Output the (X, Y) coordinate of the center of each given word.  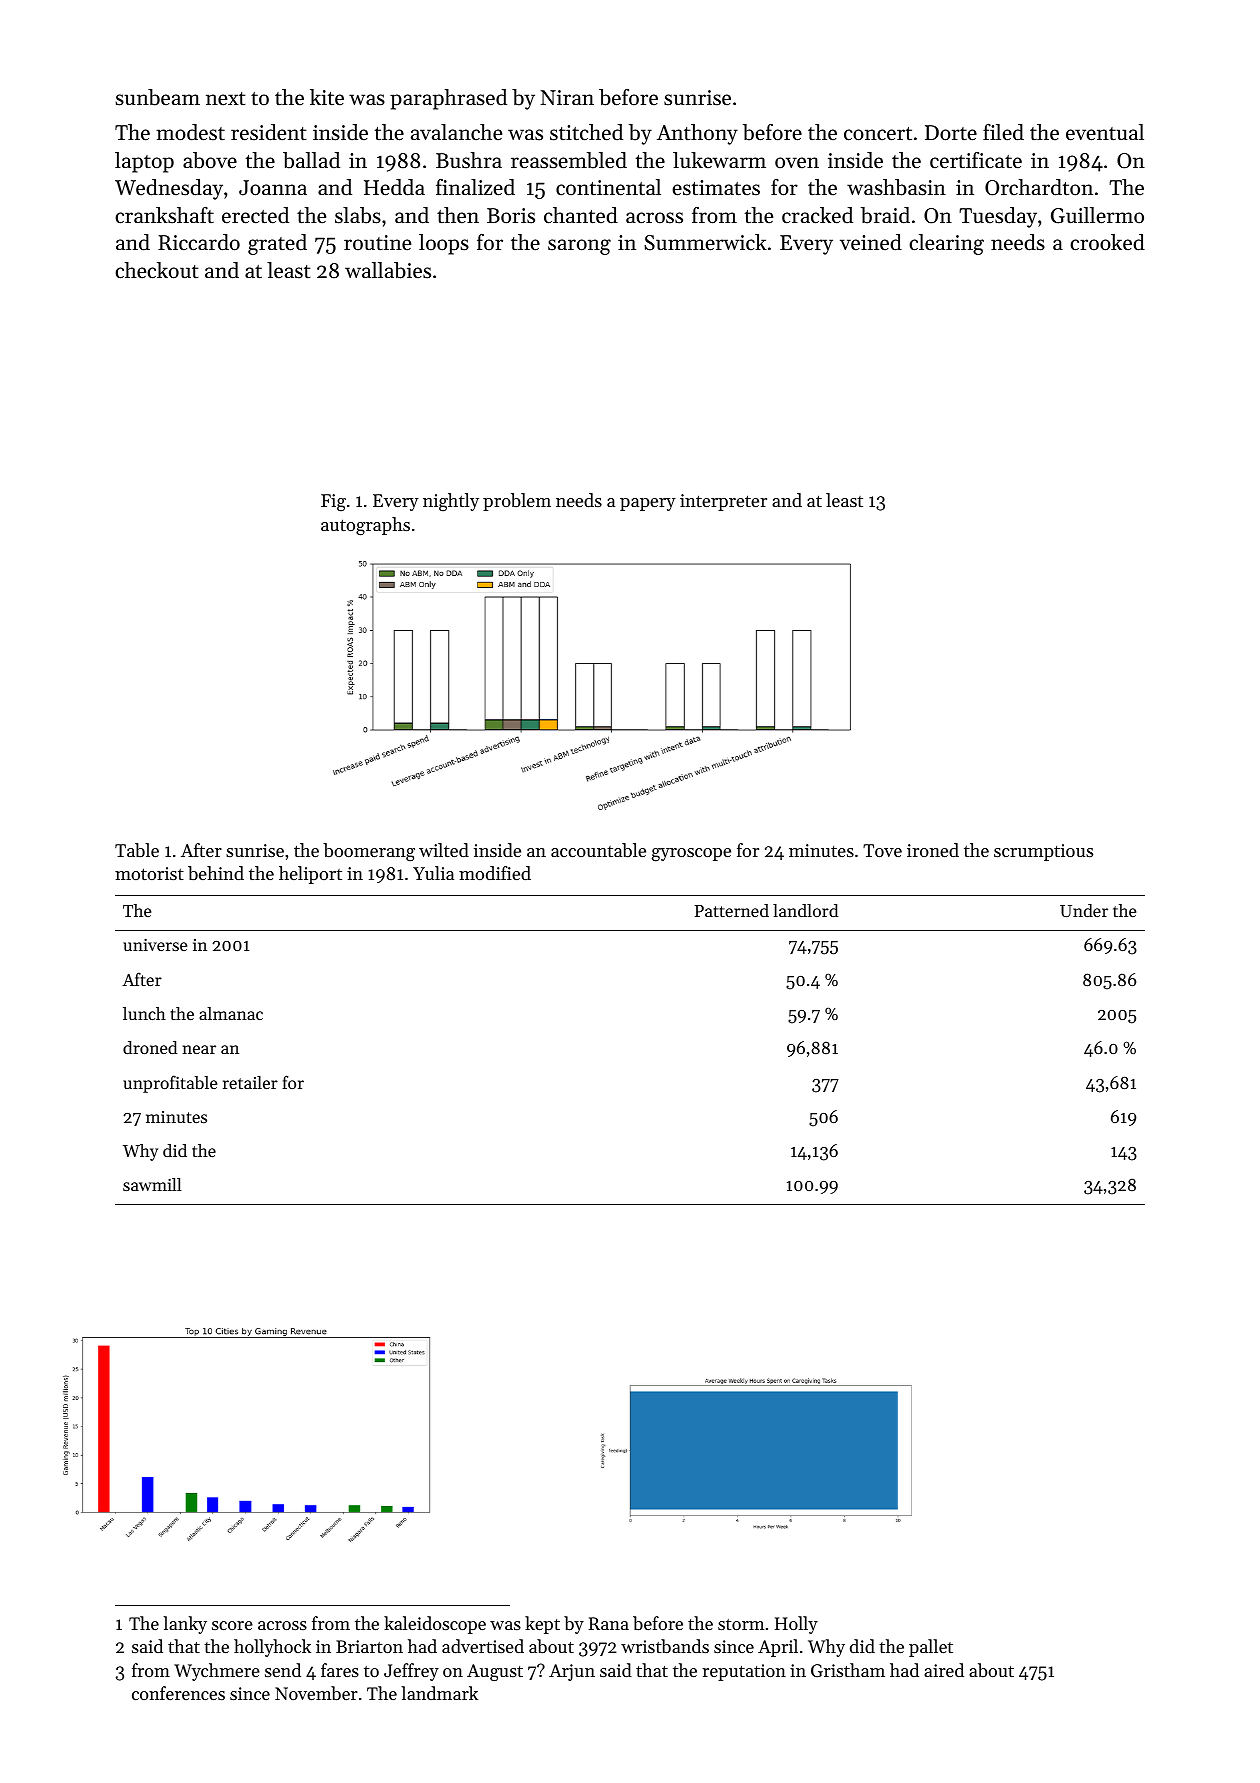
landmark (439, 1693)
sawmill (152, 1184)
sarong (579, 247)
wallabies (388, 270)
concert (878, 134)
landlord (805, 910)
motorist (149, 873)
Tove (882, 850)
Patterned (731, 910)
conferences (178, 1693)
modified (495, 873)
